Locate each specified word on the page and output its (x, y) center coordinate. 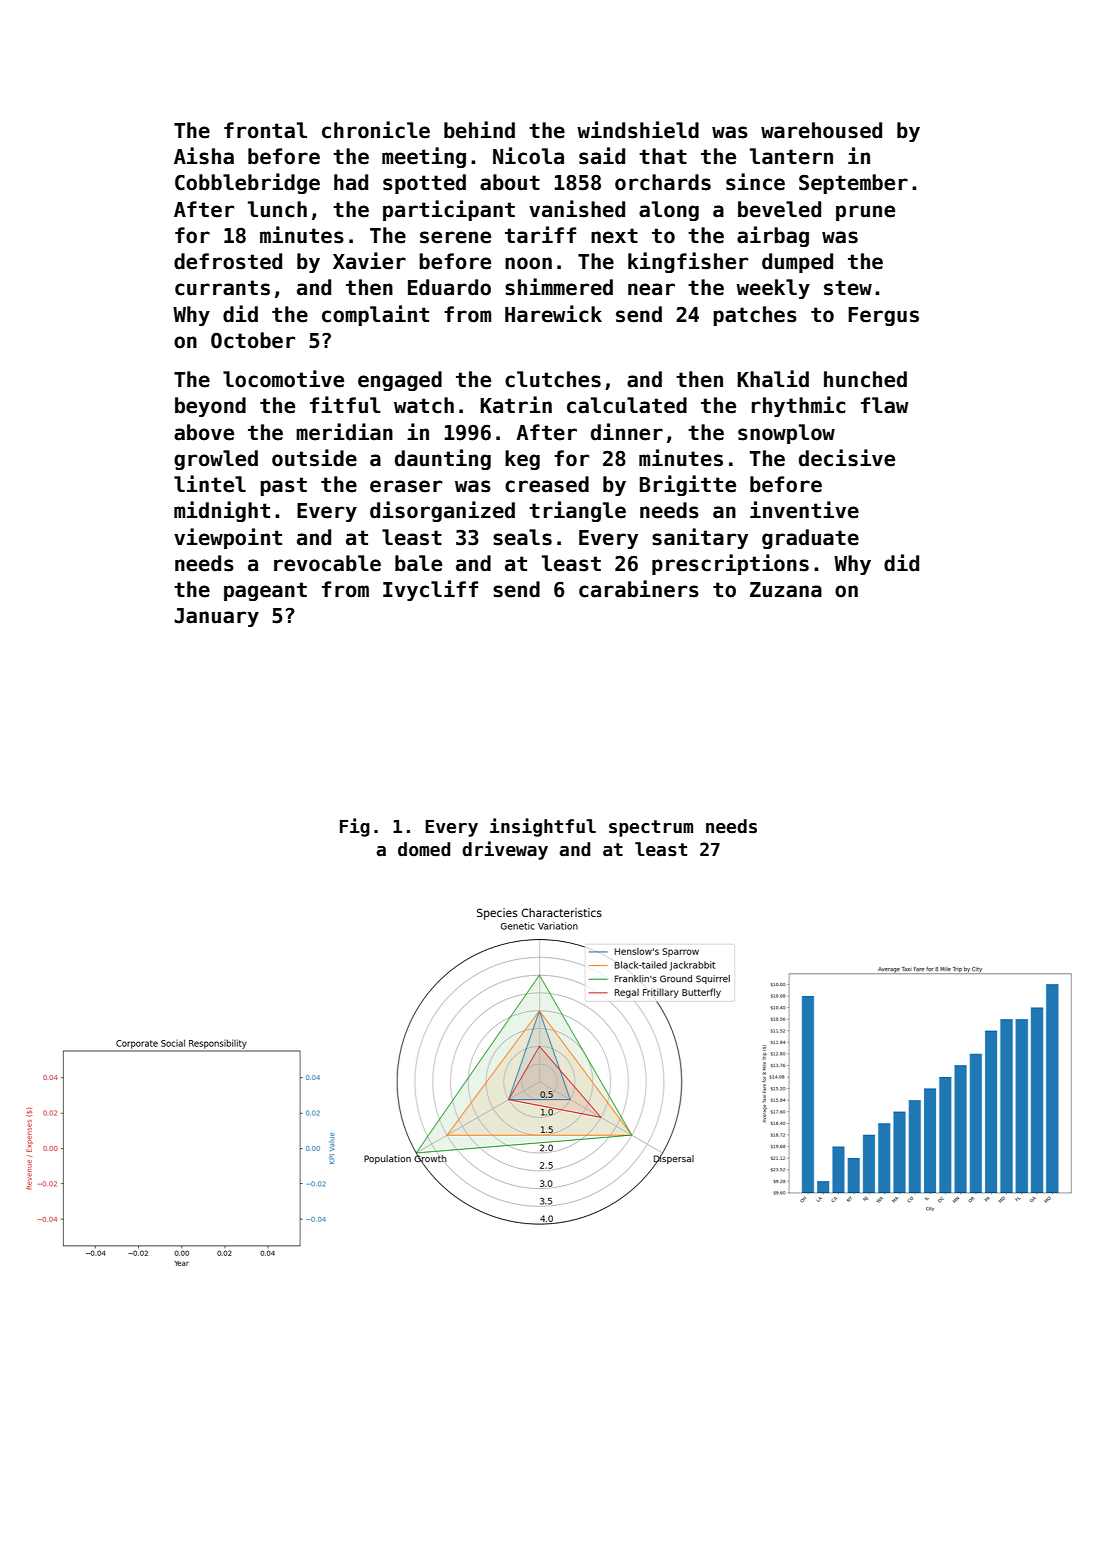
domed (424, 849)
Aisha (204, 156)
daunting (443, 459)
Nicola (528, 156)
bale (418, 563)
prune (865, 213)
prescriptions (730, 564)
